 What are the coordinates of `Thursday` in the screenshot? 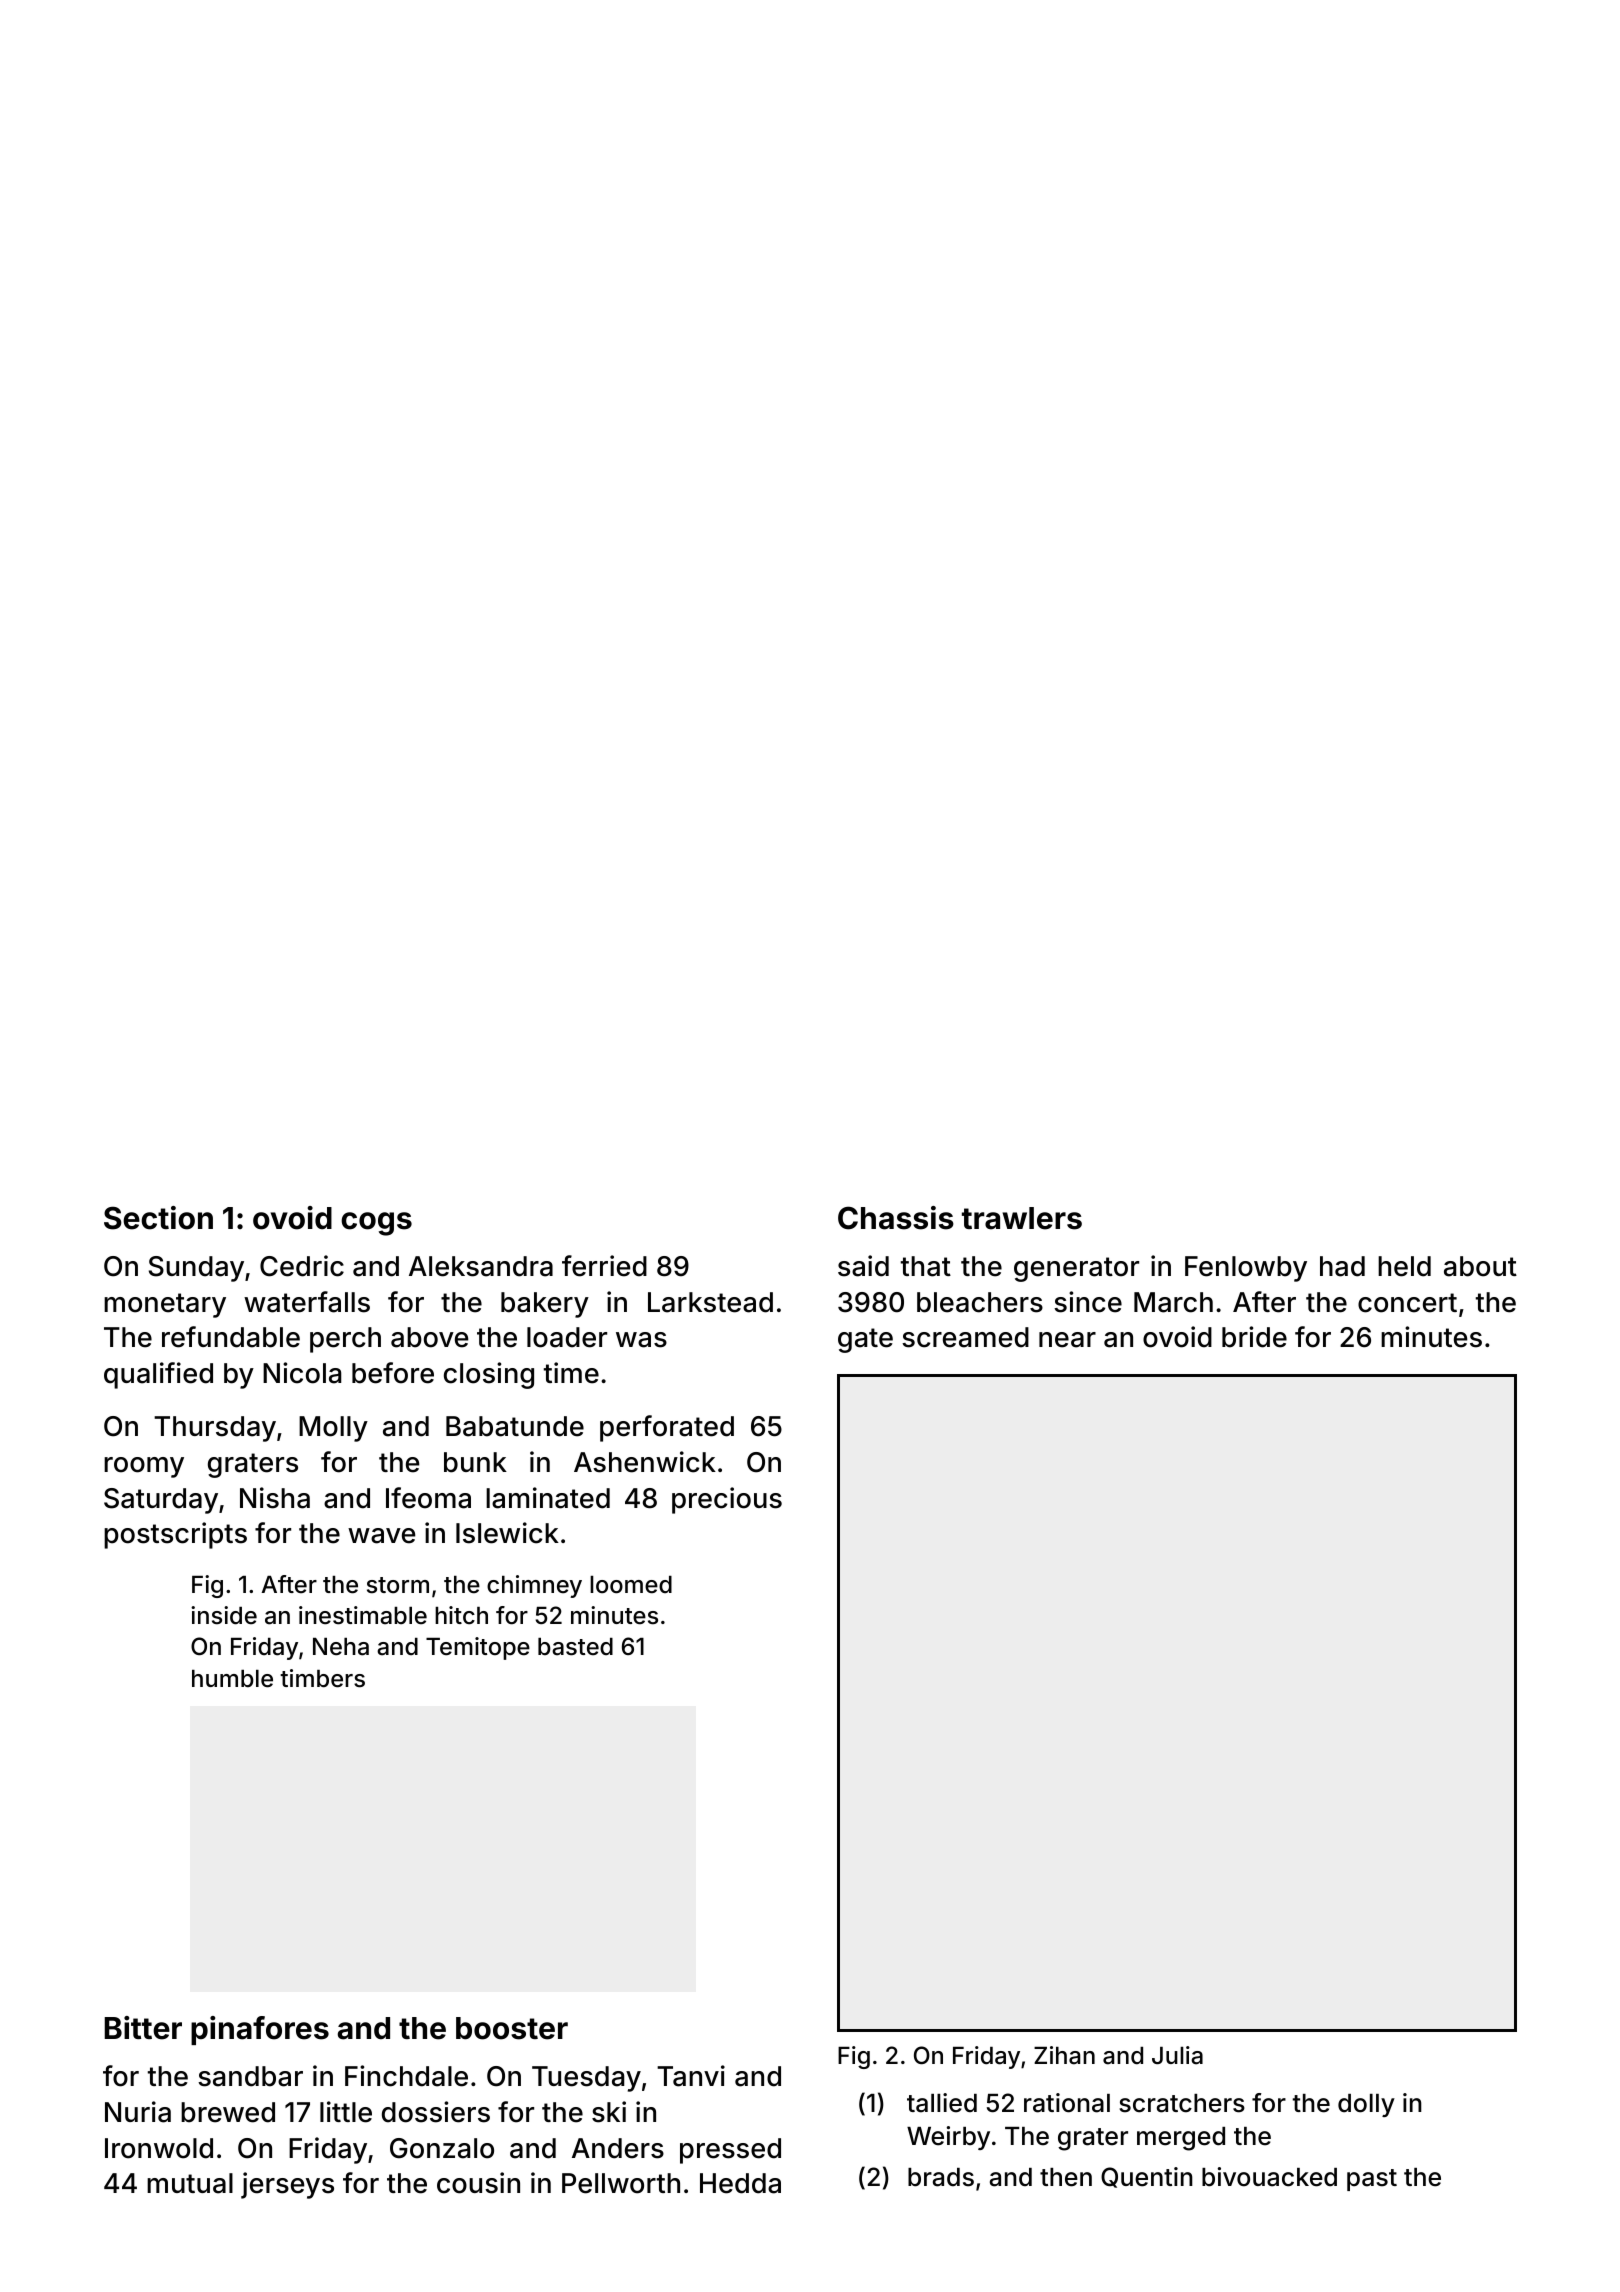 It's located at (215, 1429).
